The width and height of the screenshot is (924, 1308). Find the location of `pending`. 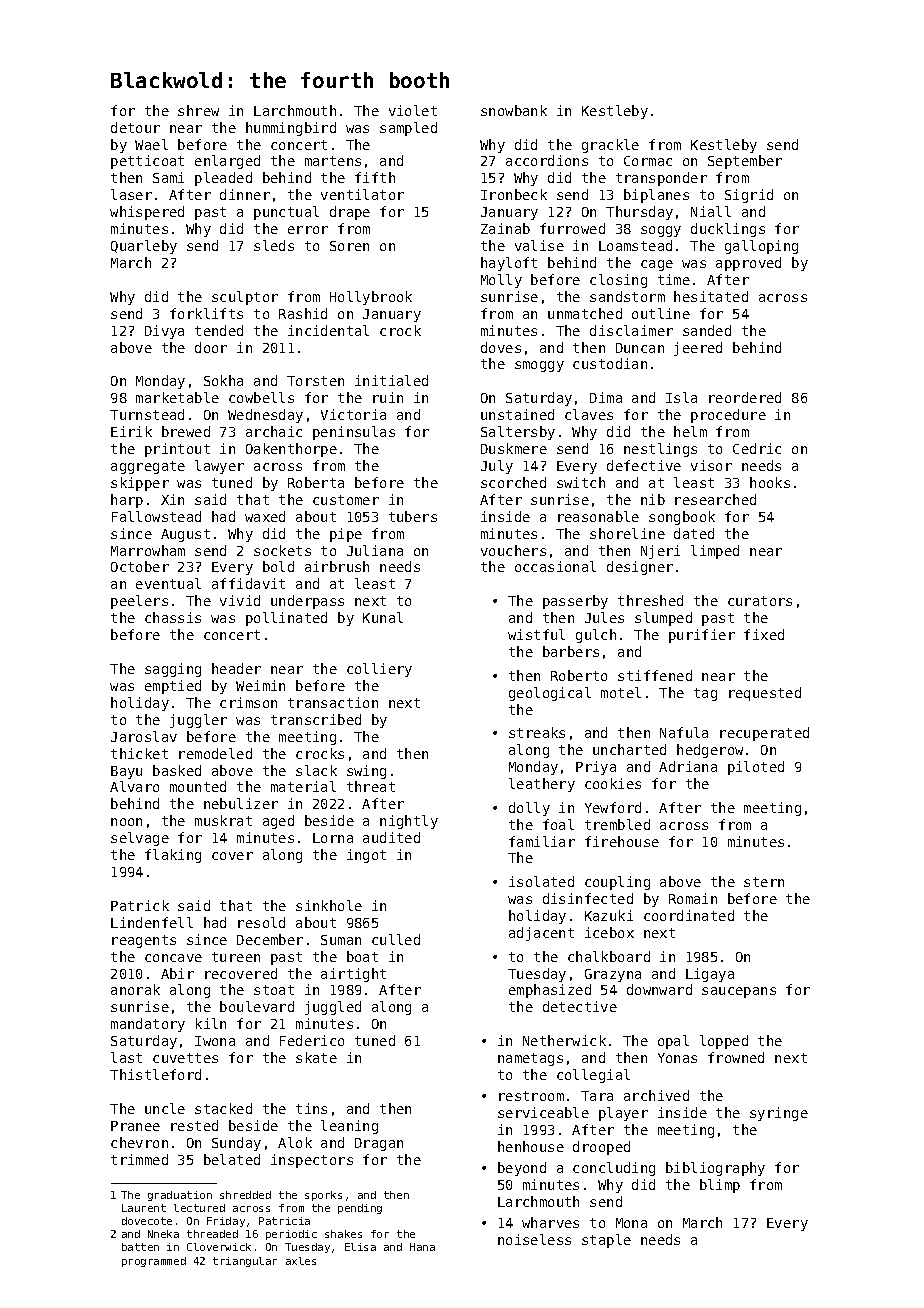

pending is located at coordinates (360, 1209).
